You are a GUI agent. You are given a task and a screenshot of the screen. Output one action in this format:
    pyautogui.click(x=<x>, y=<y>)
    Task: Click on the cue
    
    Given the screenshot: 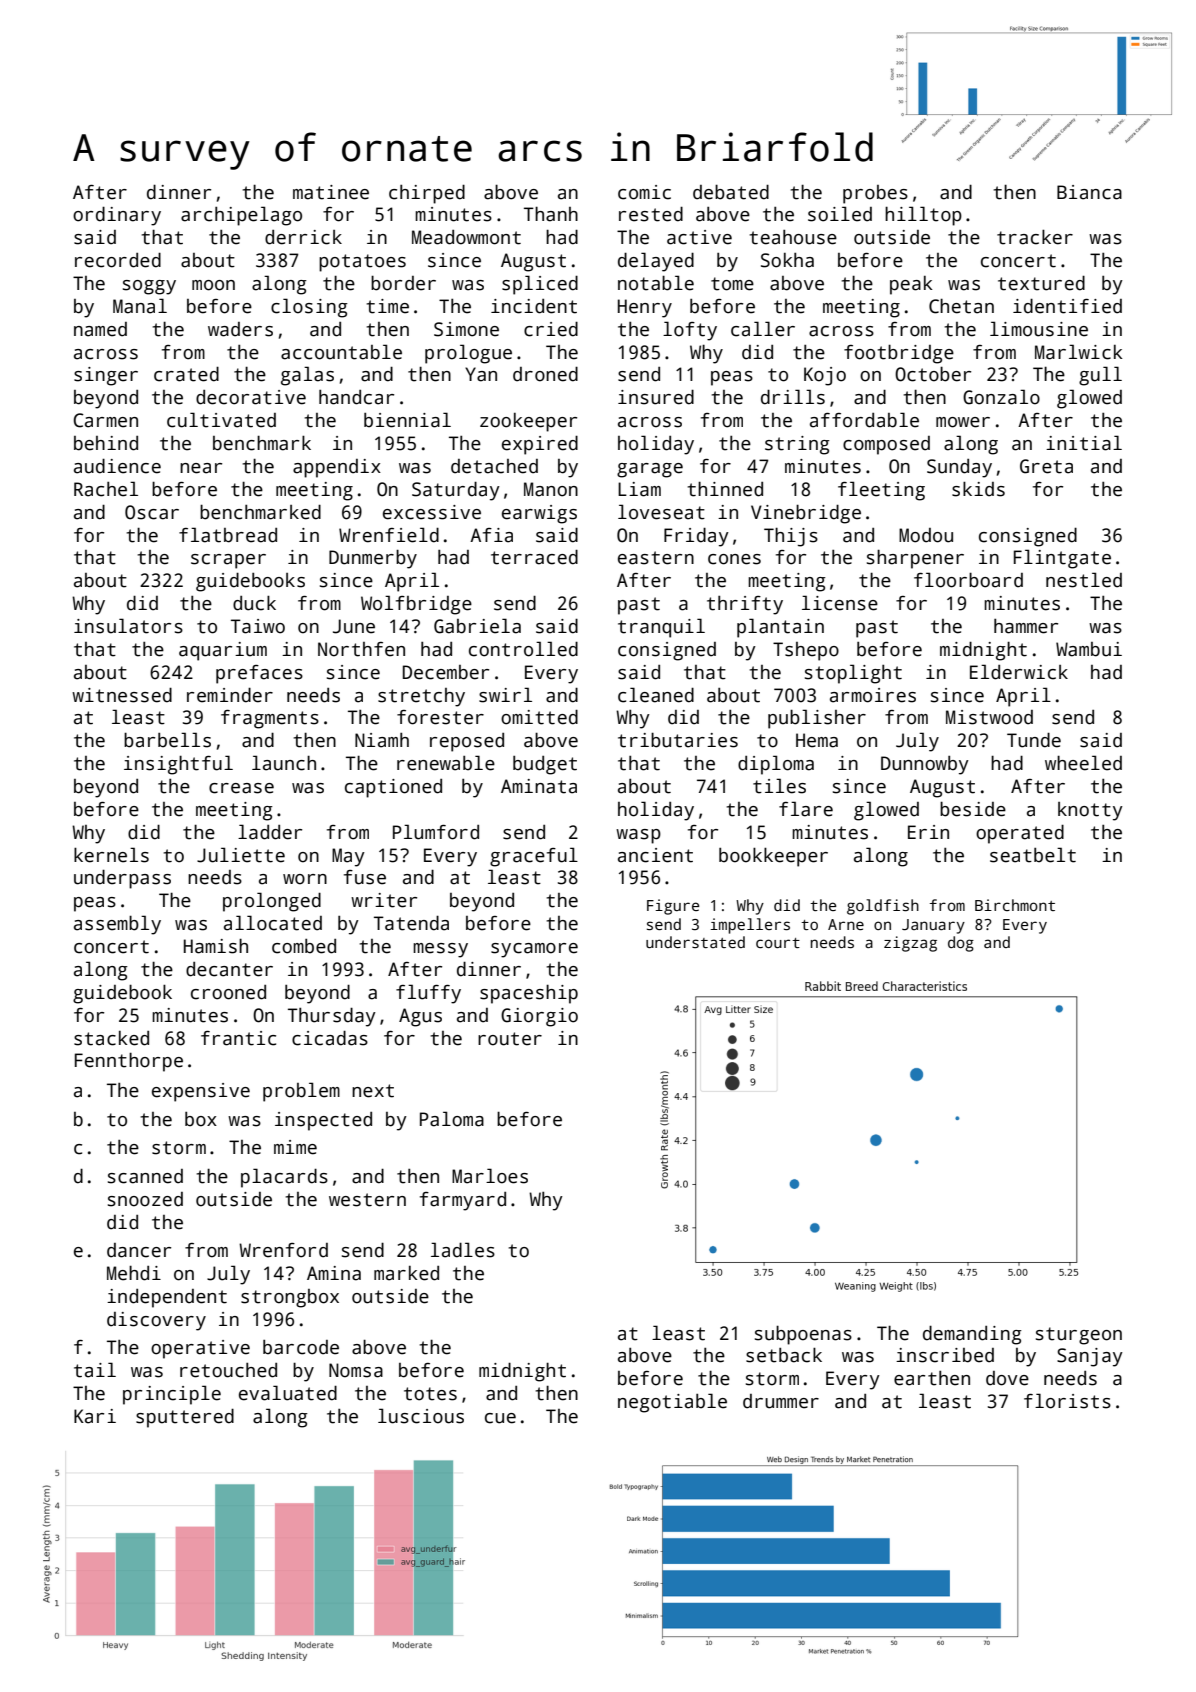 What is the action you would take?
    pyautogui.click(x=500, y=1418)
